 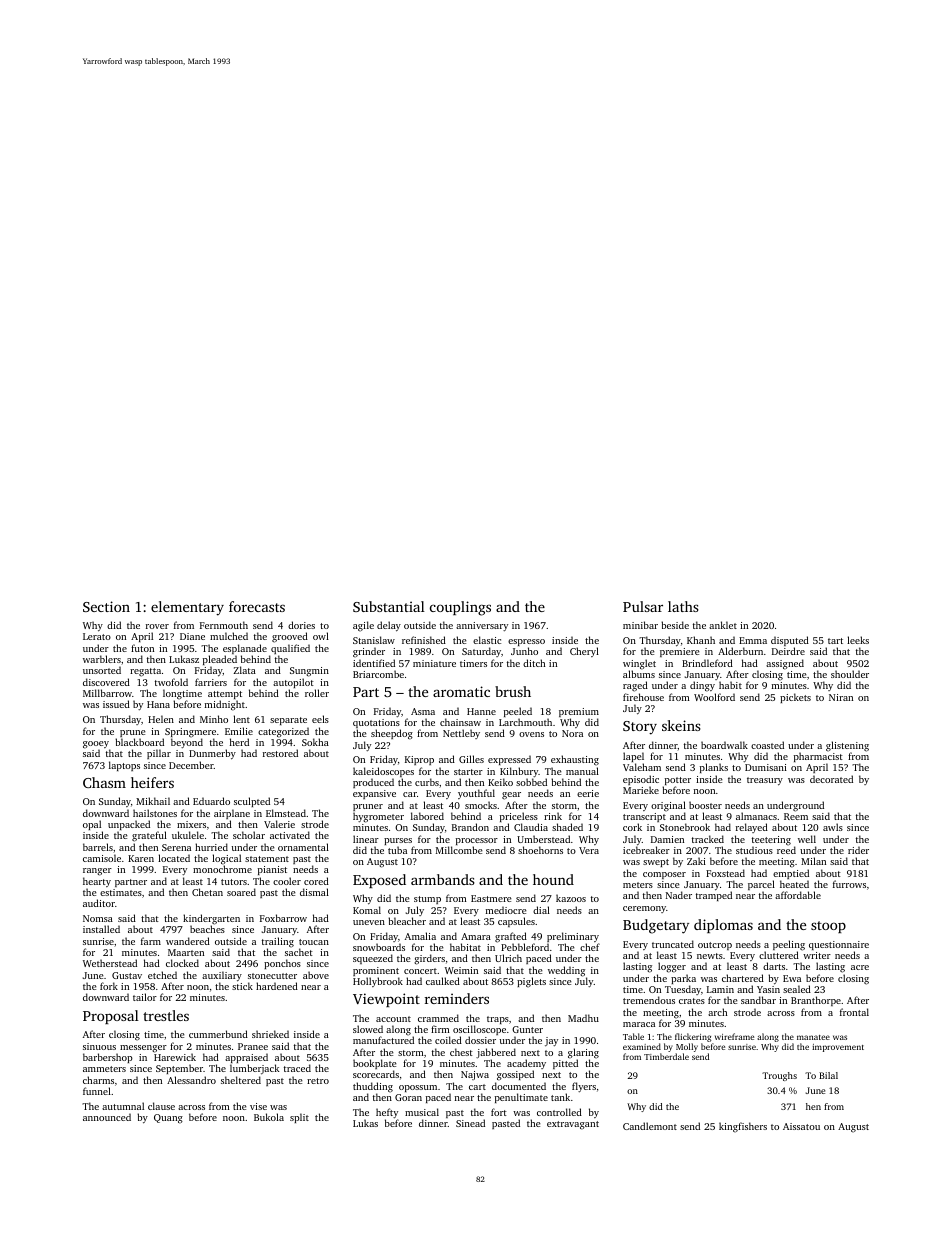 I want to click on futon, so click(x=142, y=648).
